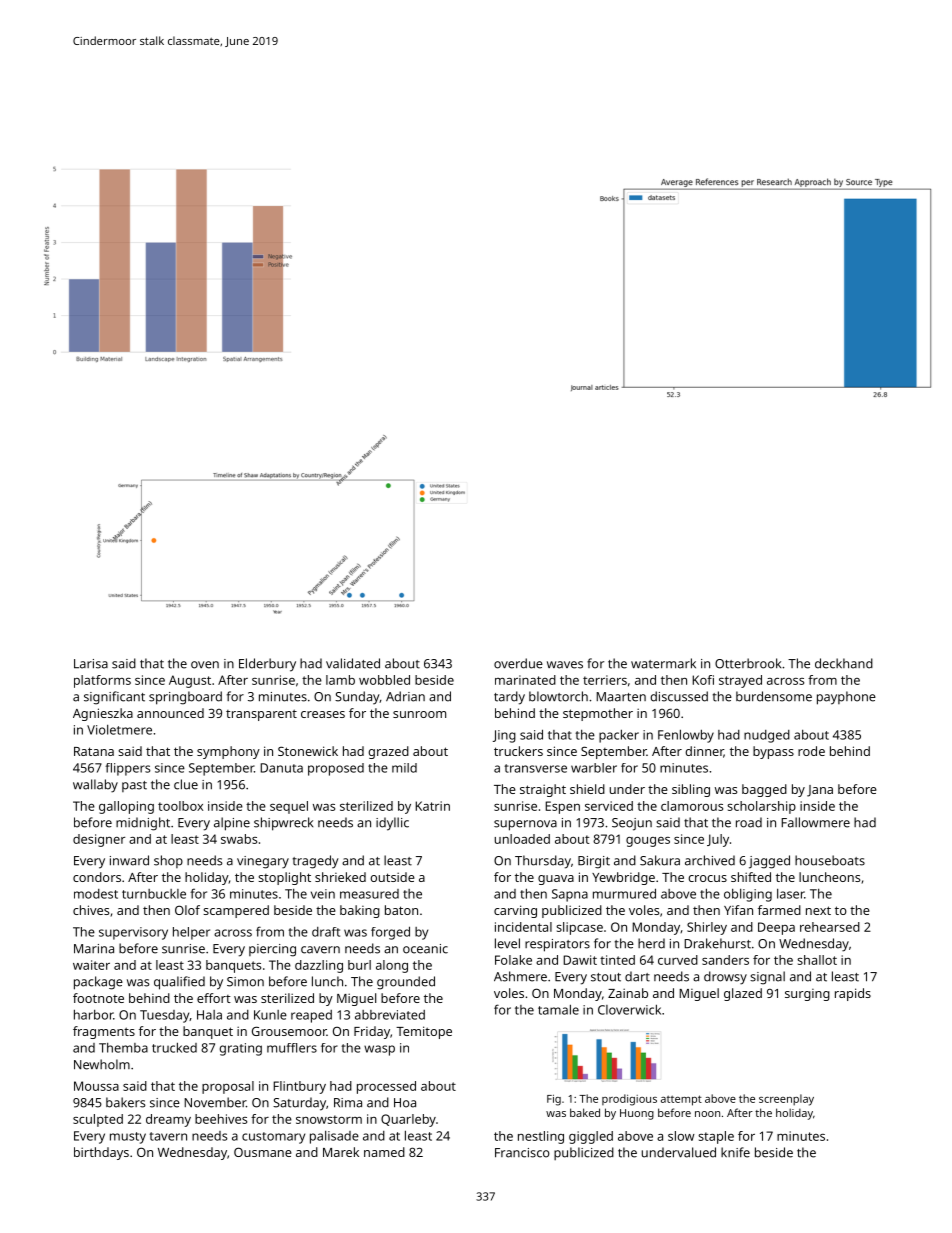 The width and height of the document is (952, 1233). I want to click on Ashmere, so click(520, 976).
